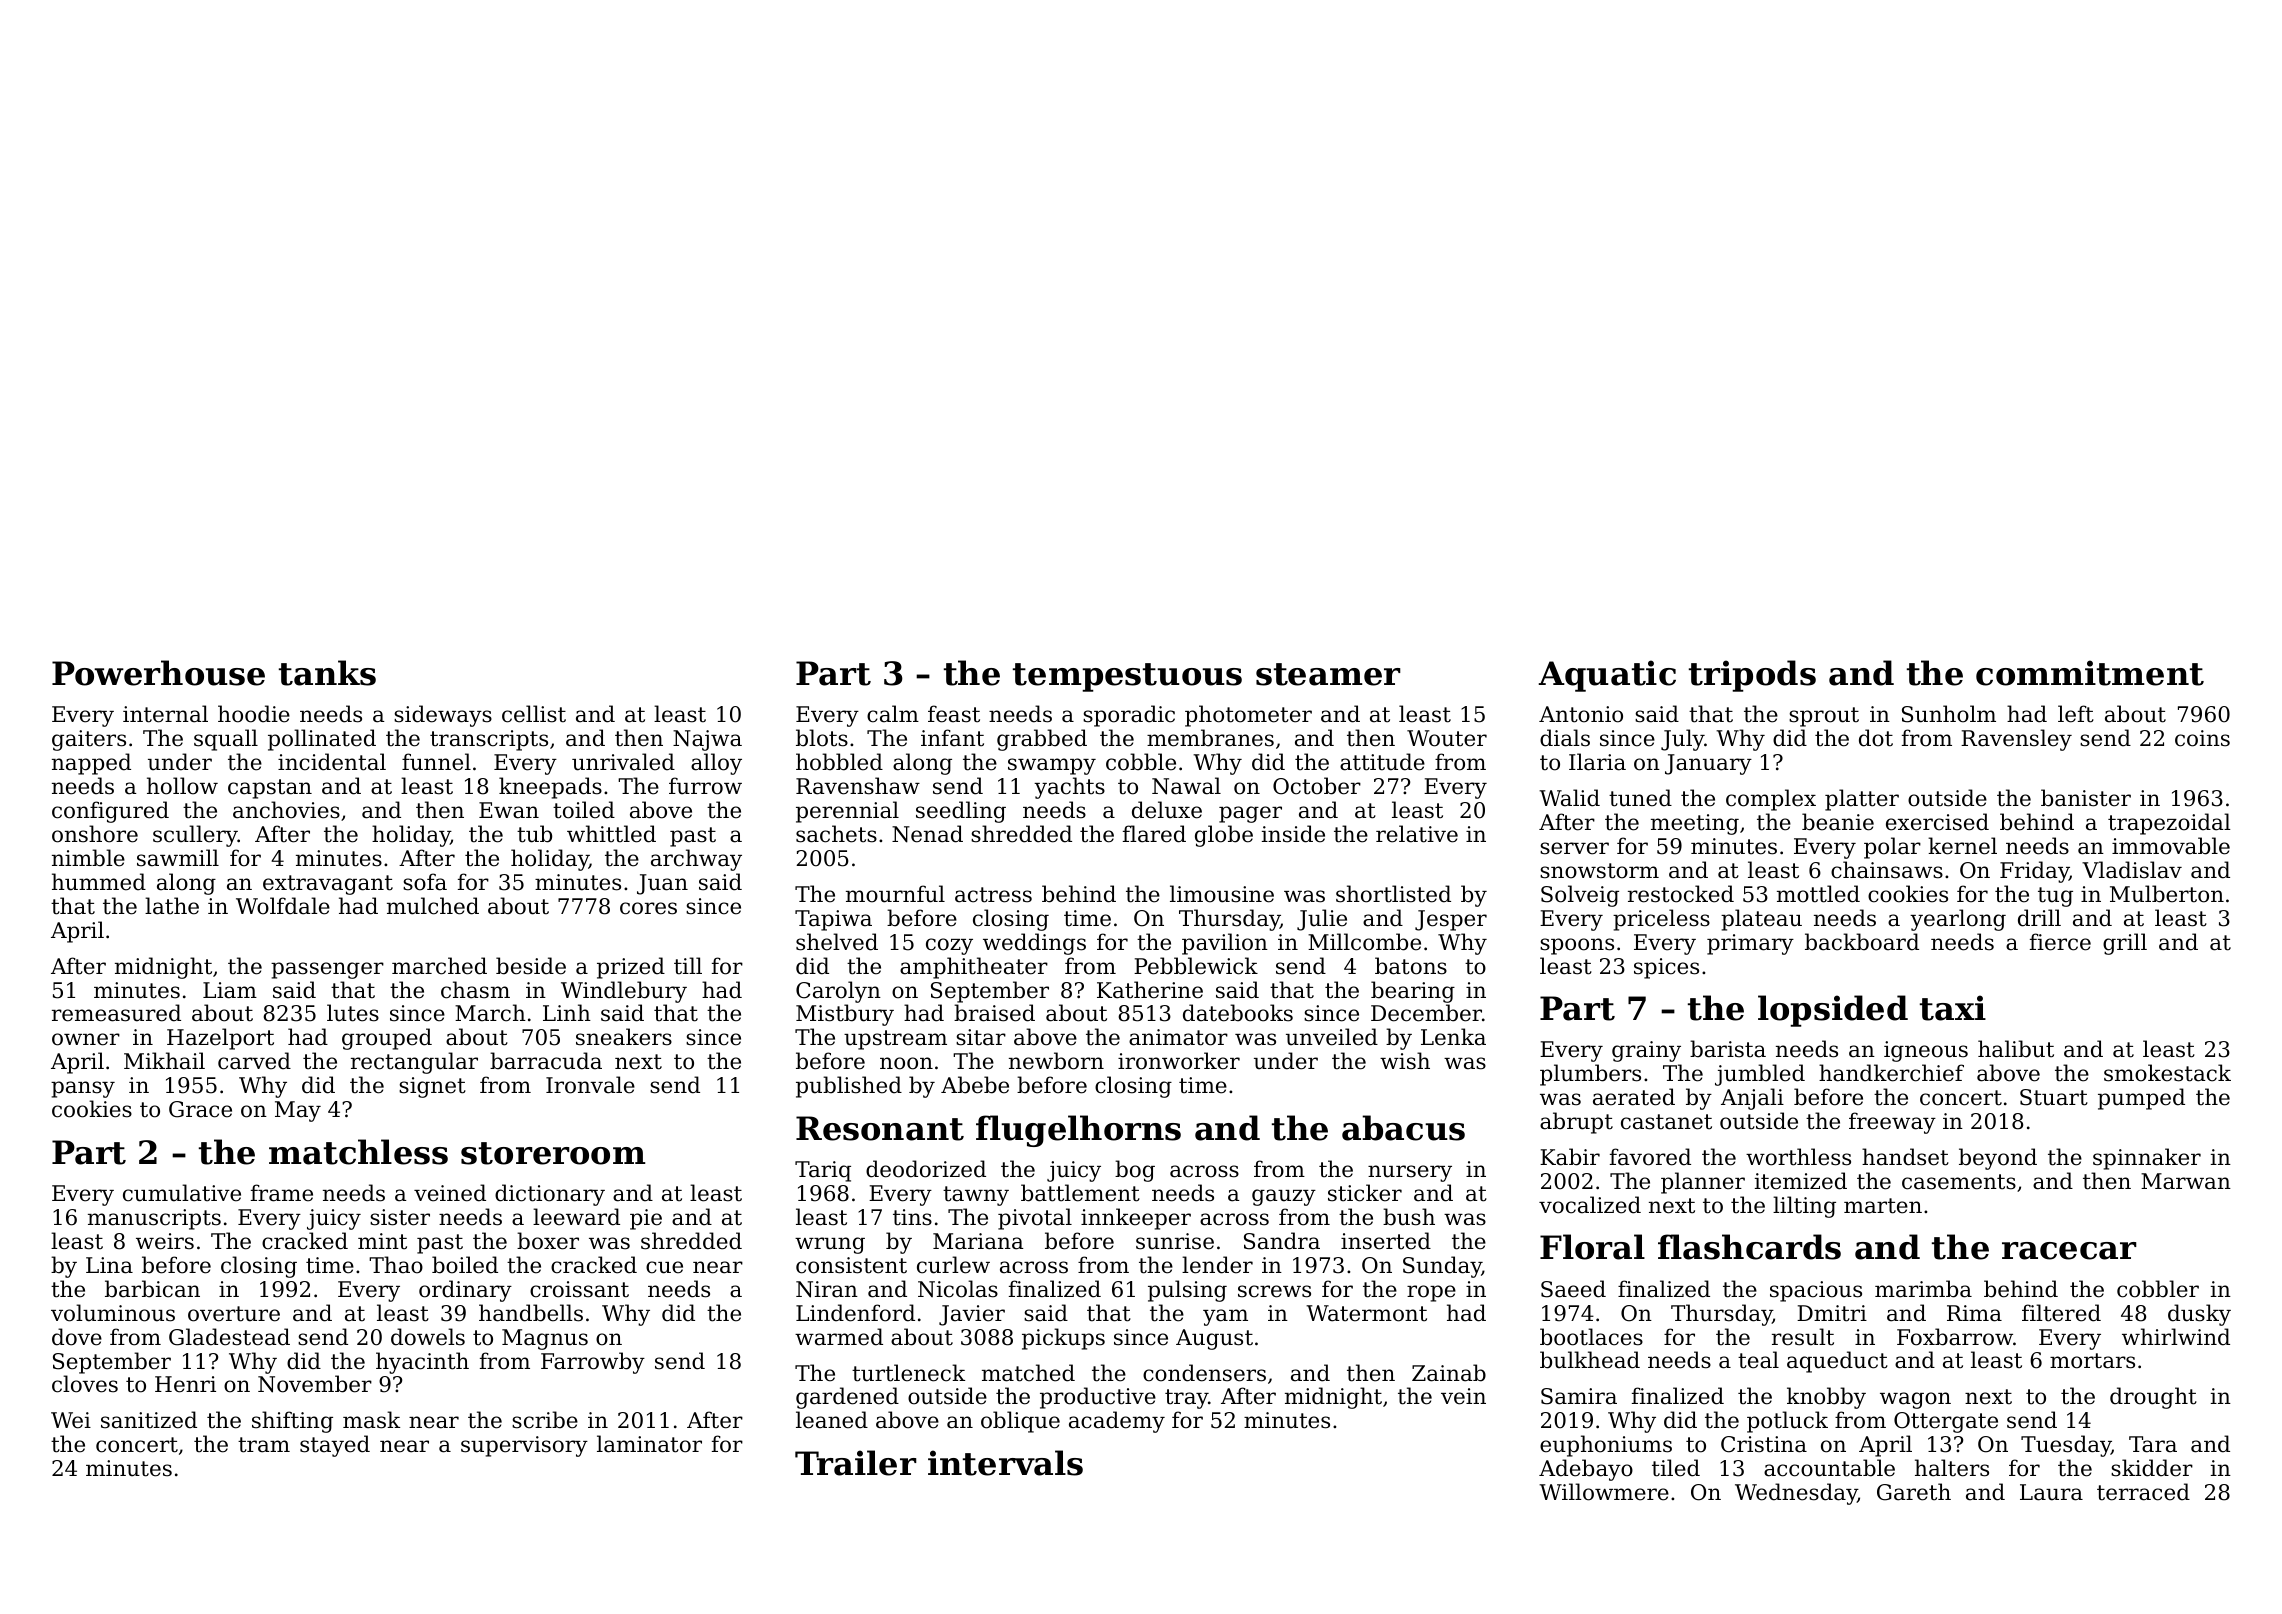  Describe the element at coordinates (158, 673) in the screenshot. I see `Powerhouse` at that location.
